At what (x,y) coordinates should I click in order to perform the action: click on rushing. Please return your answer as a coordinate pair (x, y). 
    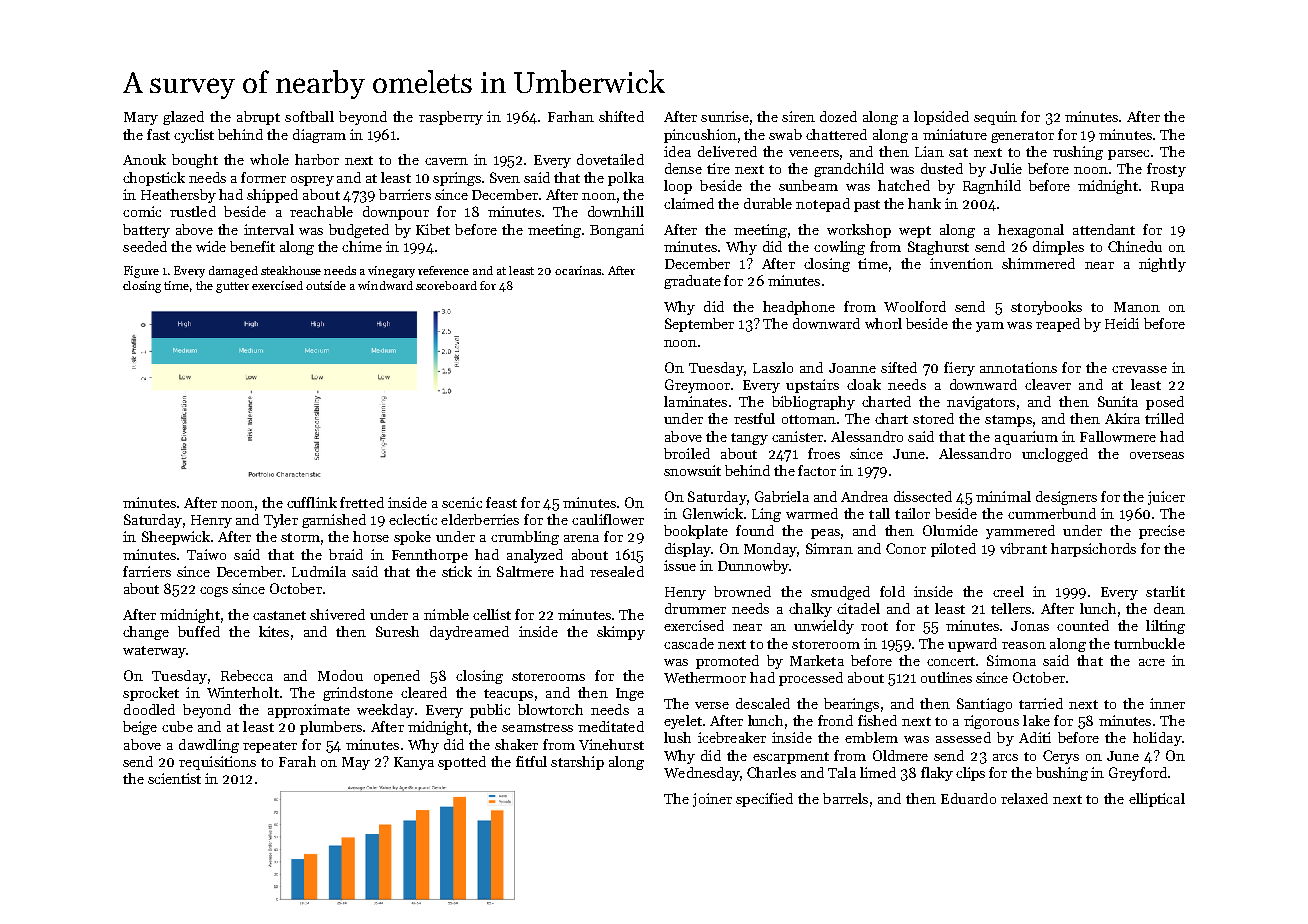
    Looking at the image, I should click on (1078, 153).
